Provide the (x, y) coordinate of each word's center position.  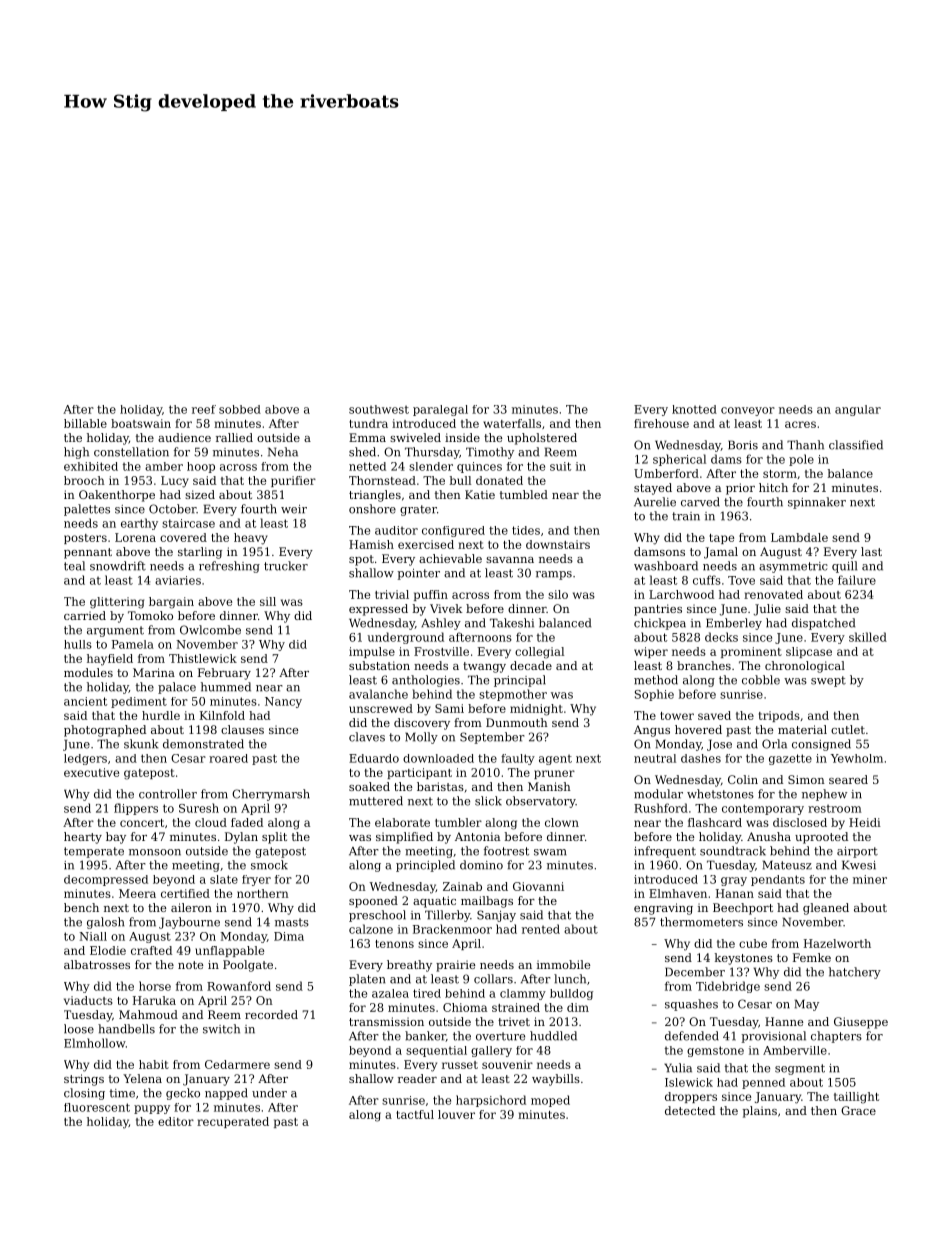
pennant (88, 553)
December (695, 972)
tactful (415, 1114)
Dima (289, 936)
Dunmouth (517, 722)
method (656, 680)
